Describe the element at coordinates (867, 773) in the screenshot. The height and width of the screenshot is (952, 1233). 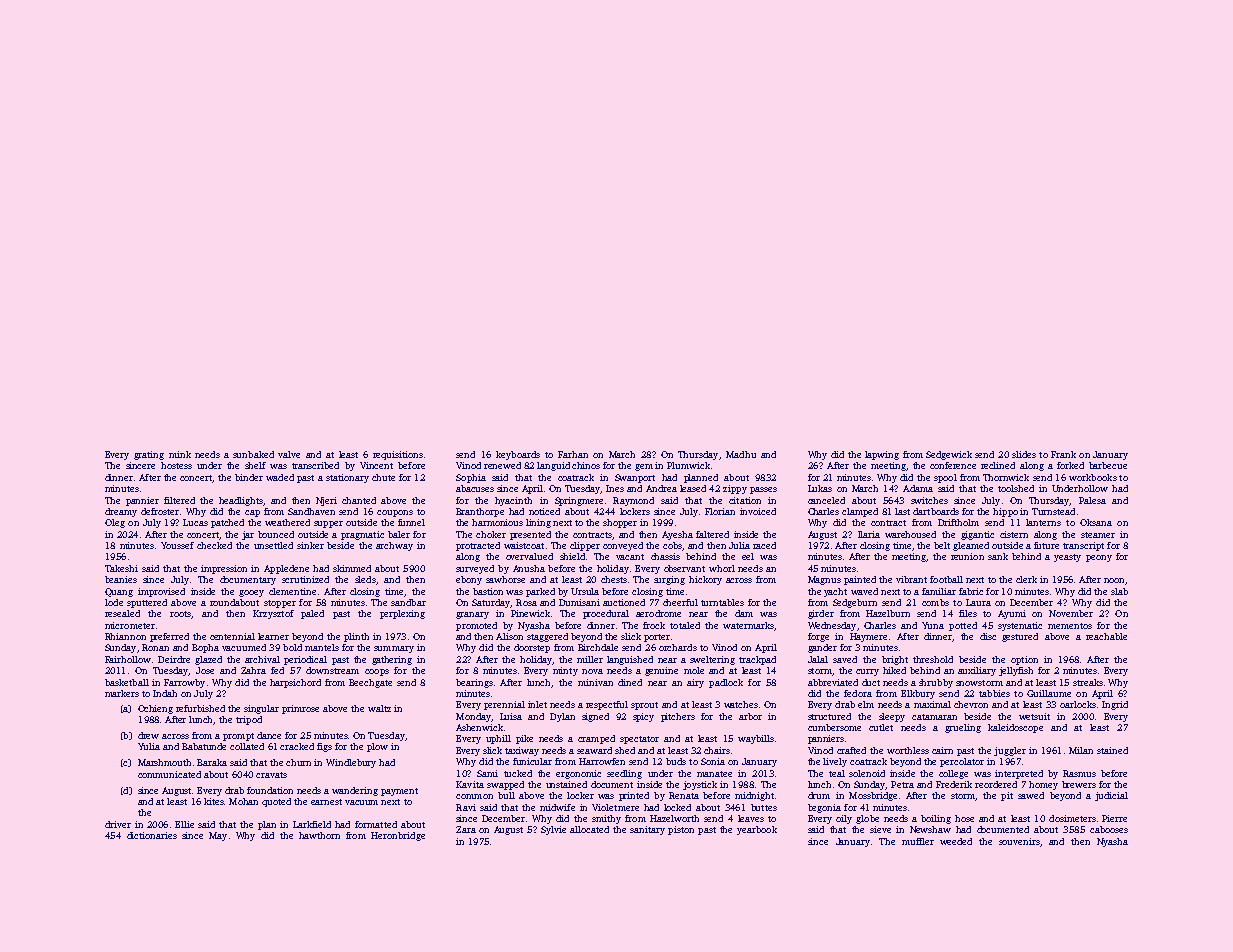
I see `solenoid` at that location.
